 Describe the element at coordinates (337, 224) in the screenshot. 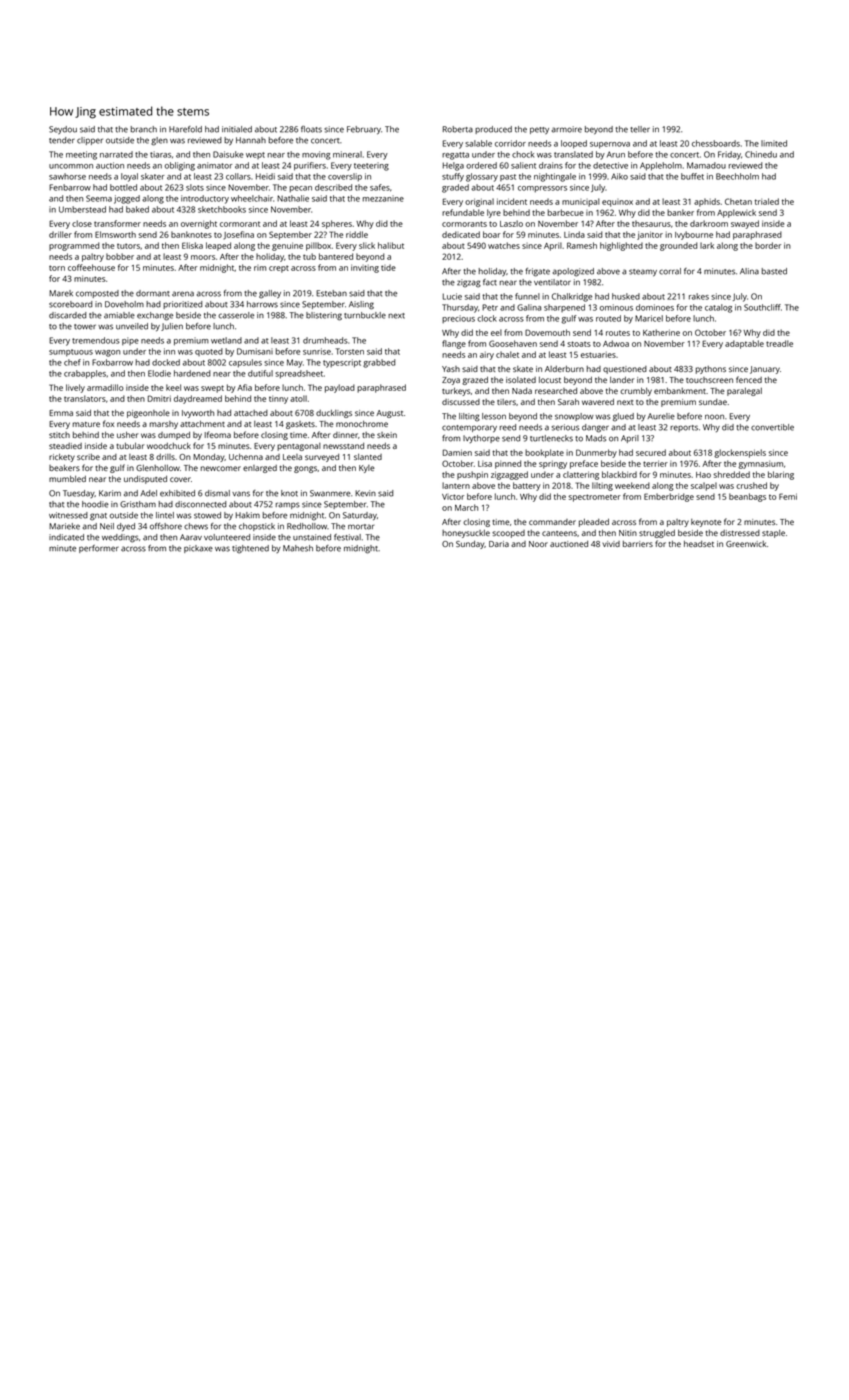

I see `spheres` at that location.
